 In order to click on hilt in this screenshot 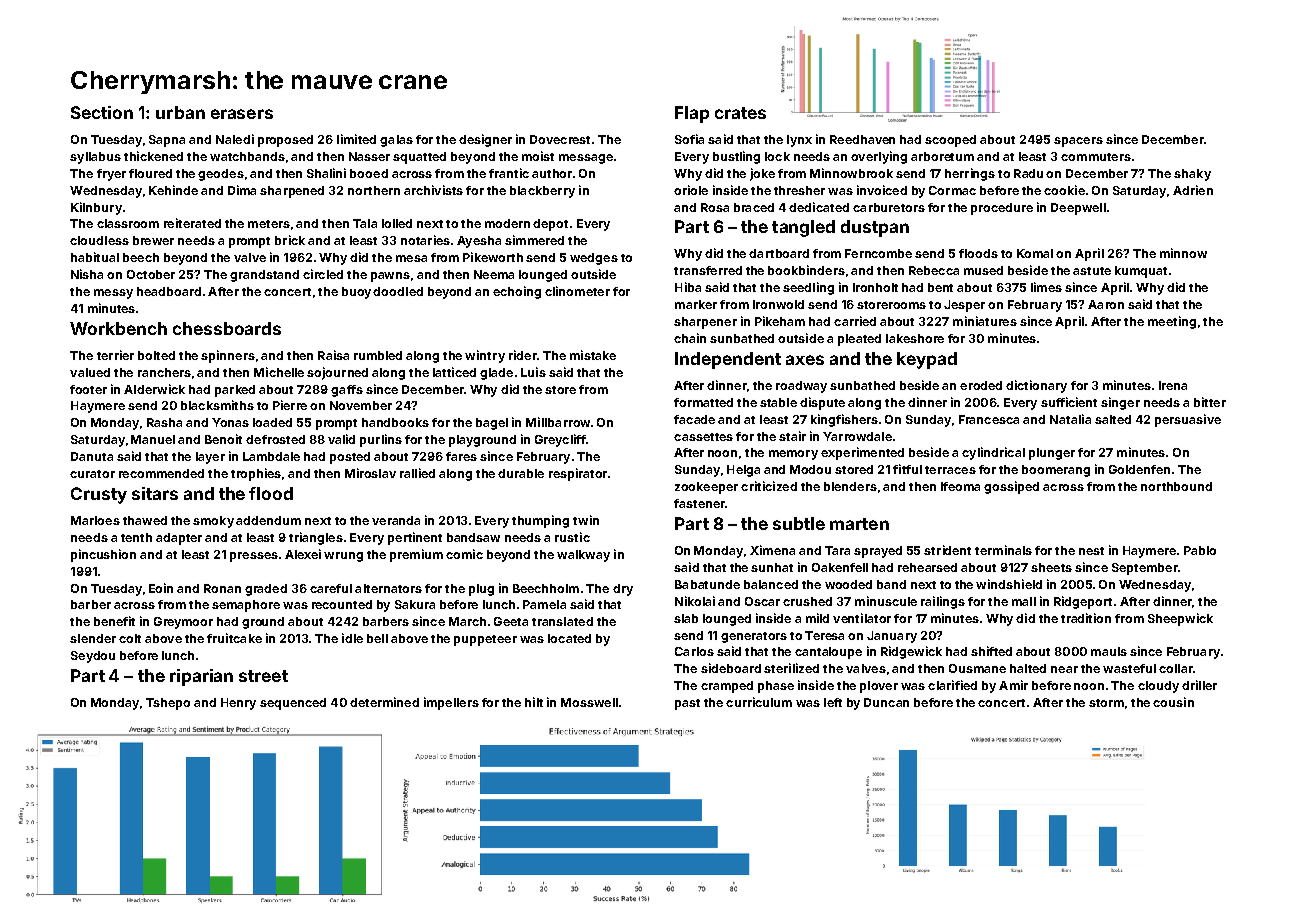, I will do `click(534, 702)`.
